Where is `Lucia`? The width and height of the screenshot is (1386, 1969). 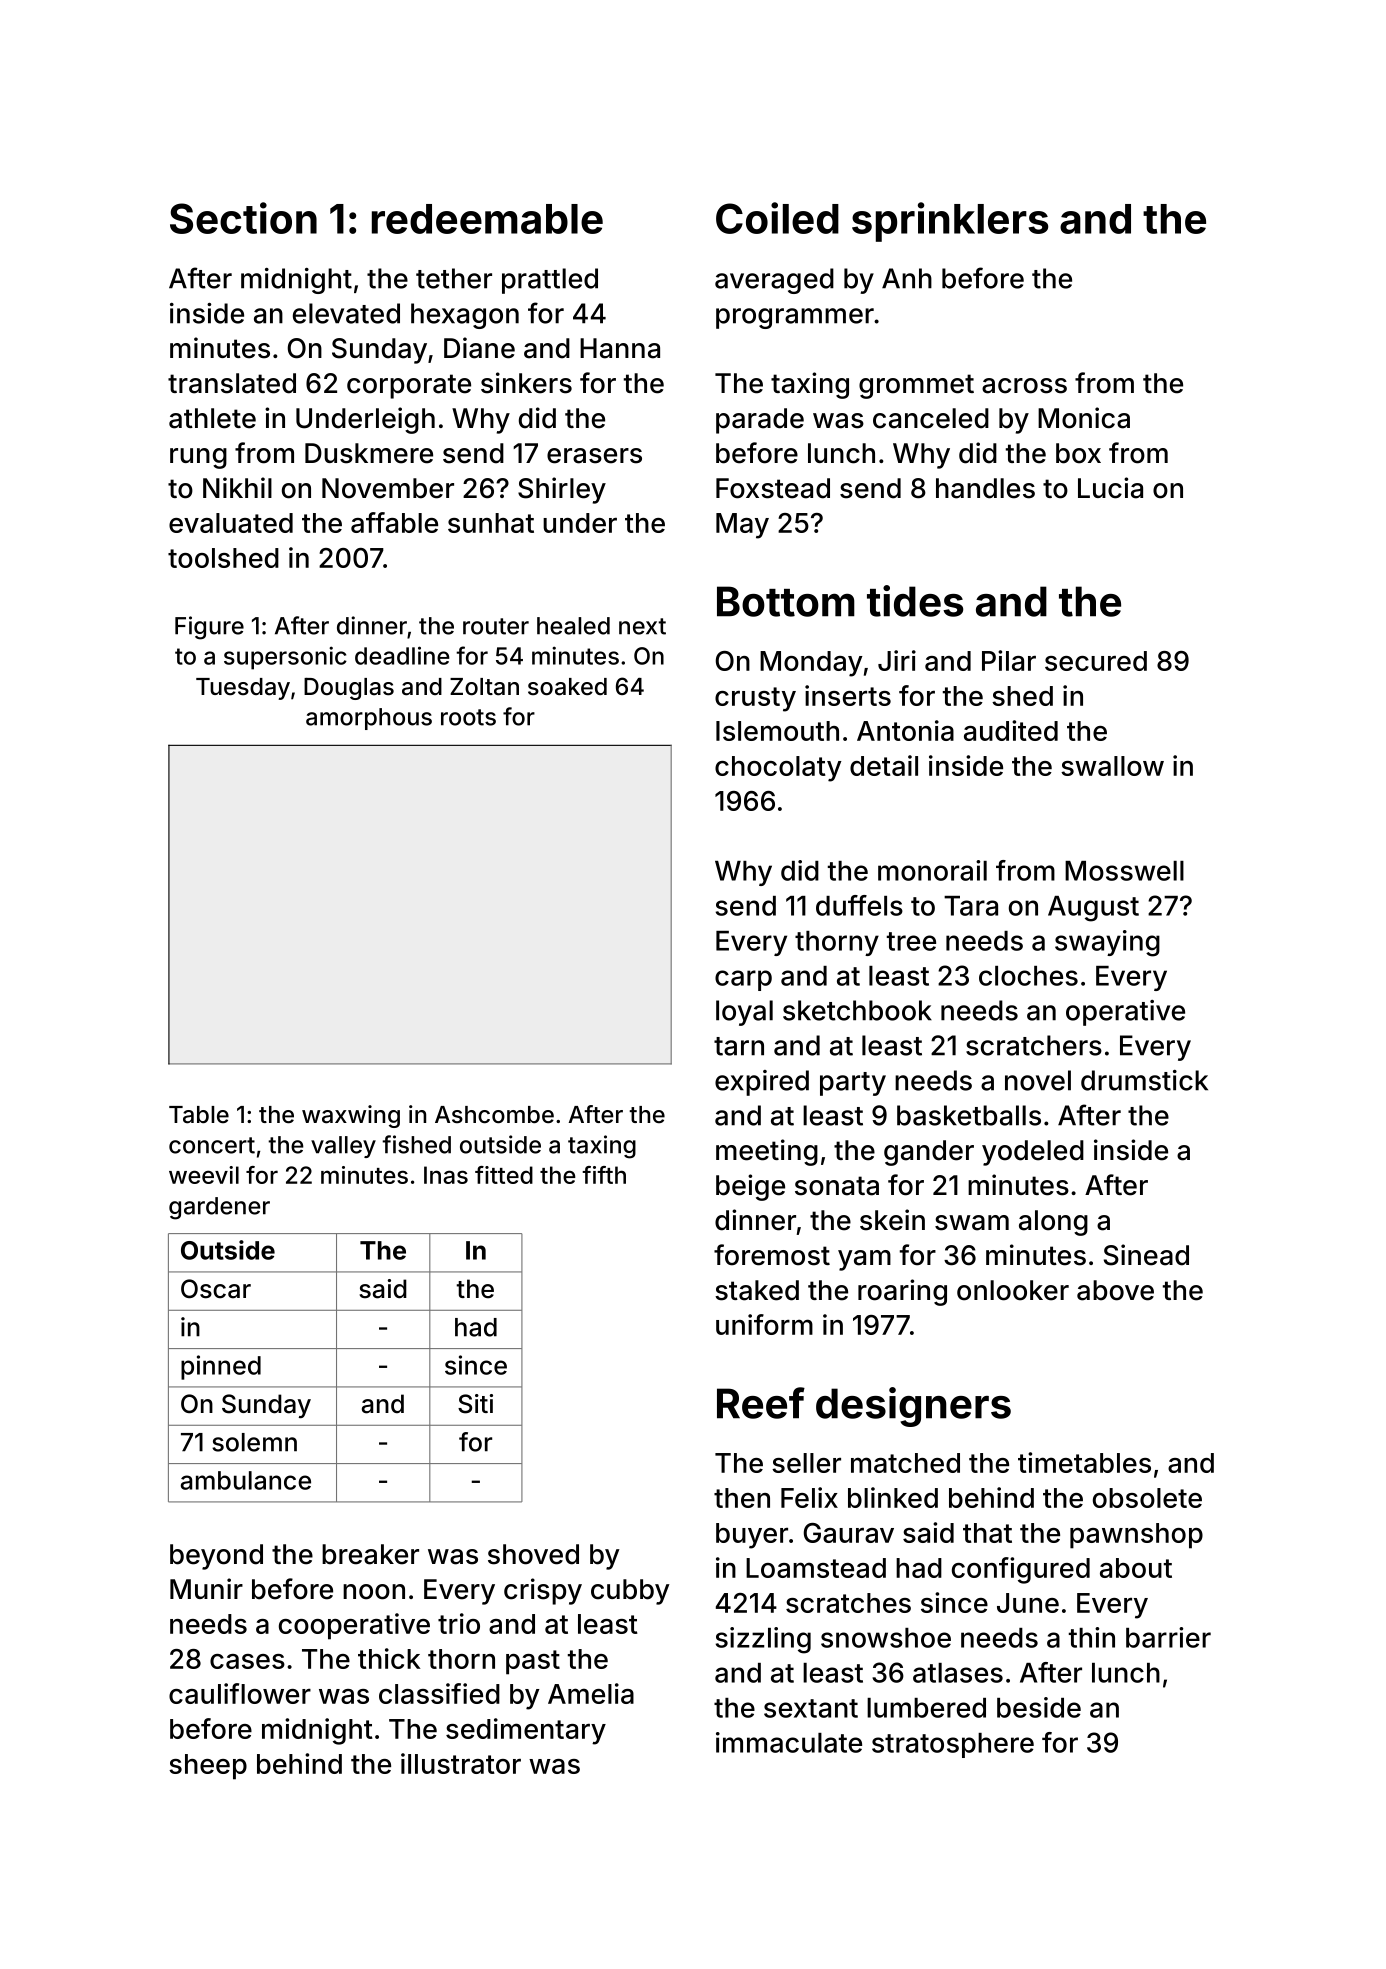
Lucia is located at coordinates (1110, 488).
